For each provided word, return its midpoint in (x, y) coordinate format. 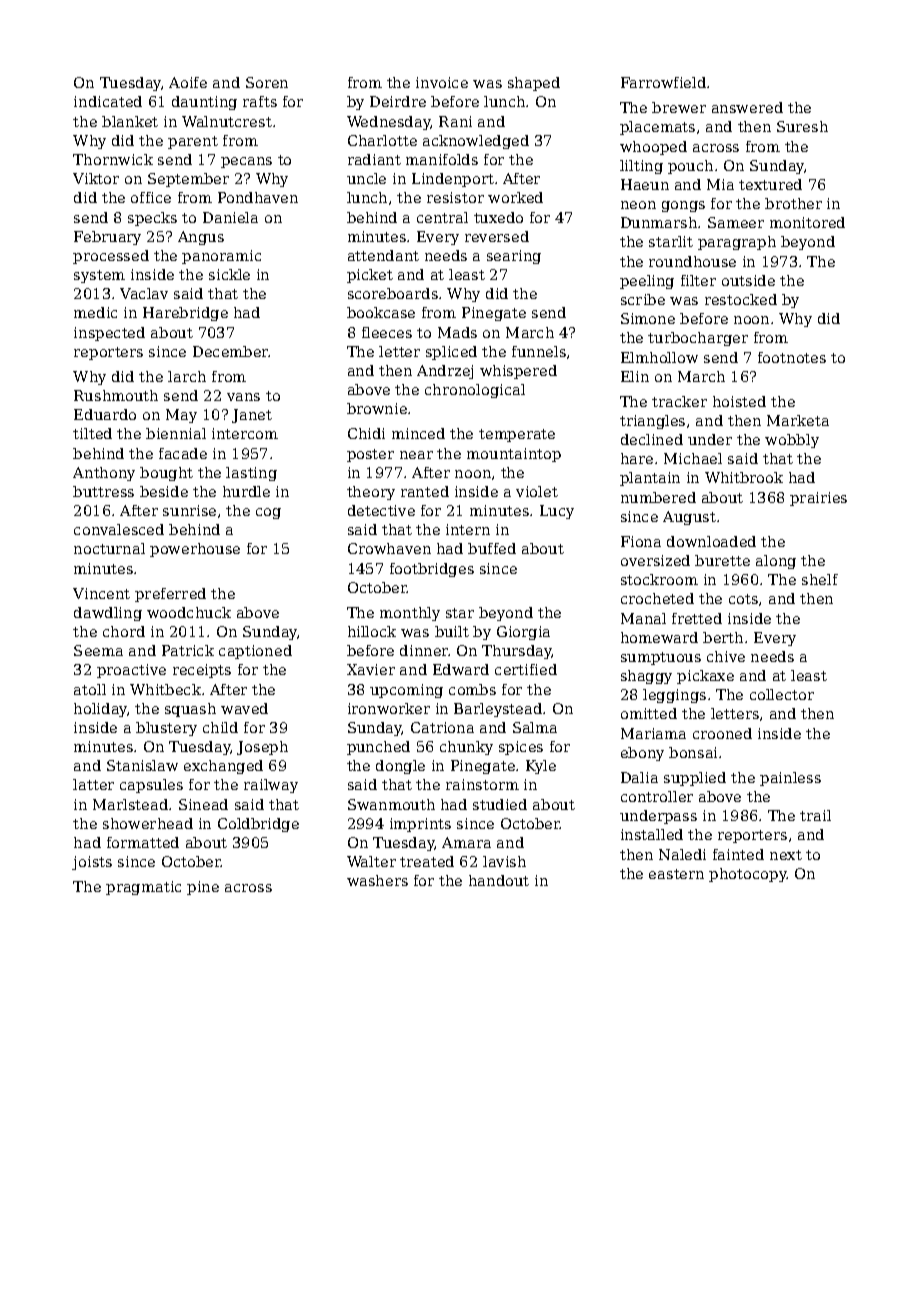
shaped (534, 84)
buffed (492, 548)
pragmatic (143, 888)
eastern (676, 874)
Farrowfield (663, 82)
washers (377, 880)
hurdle (246, 491)
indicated (108, 101)
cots (743, 599)
